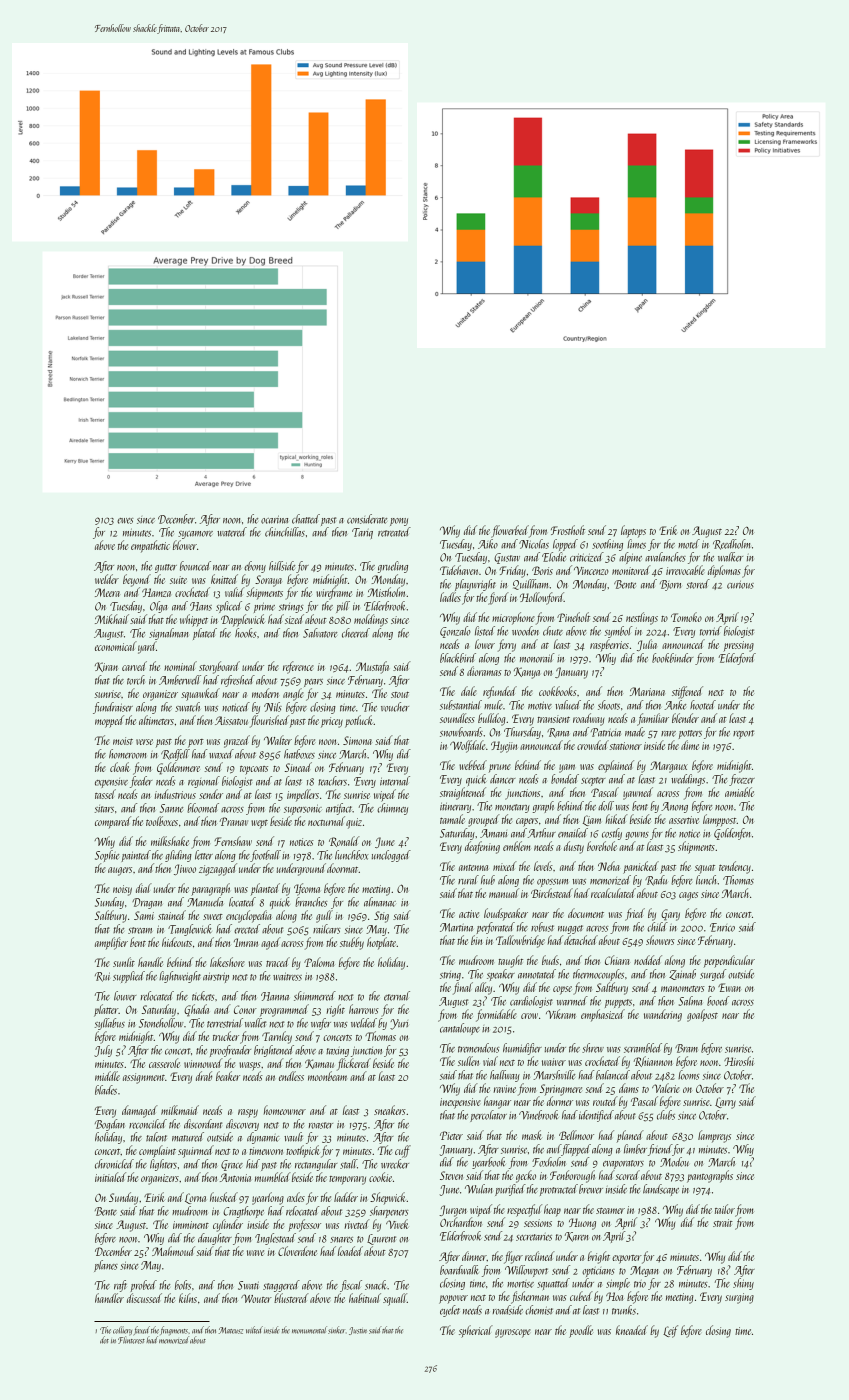 This screenshot has width=849, height=1400. Describe the element at coordinates (339, 809) in the screenshot. I see `artifact` at that location.
